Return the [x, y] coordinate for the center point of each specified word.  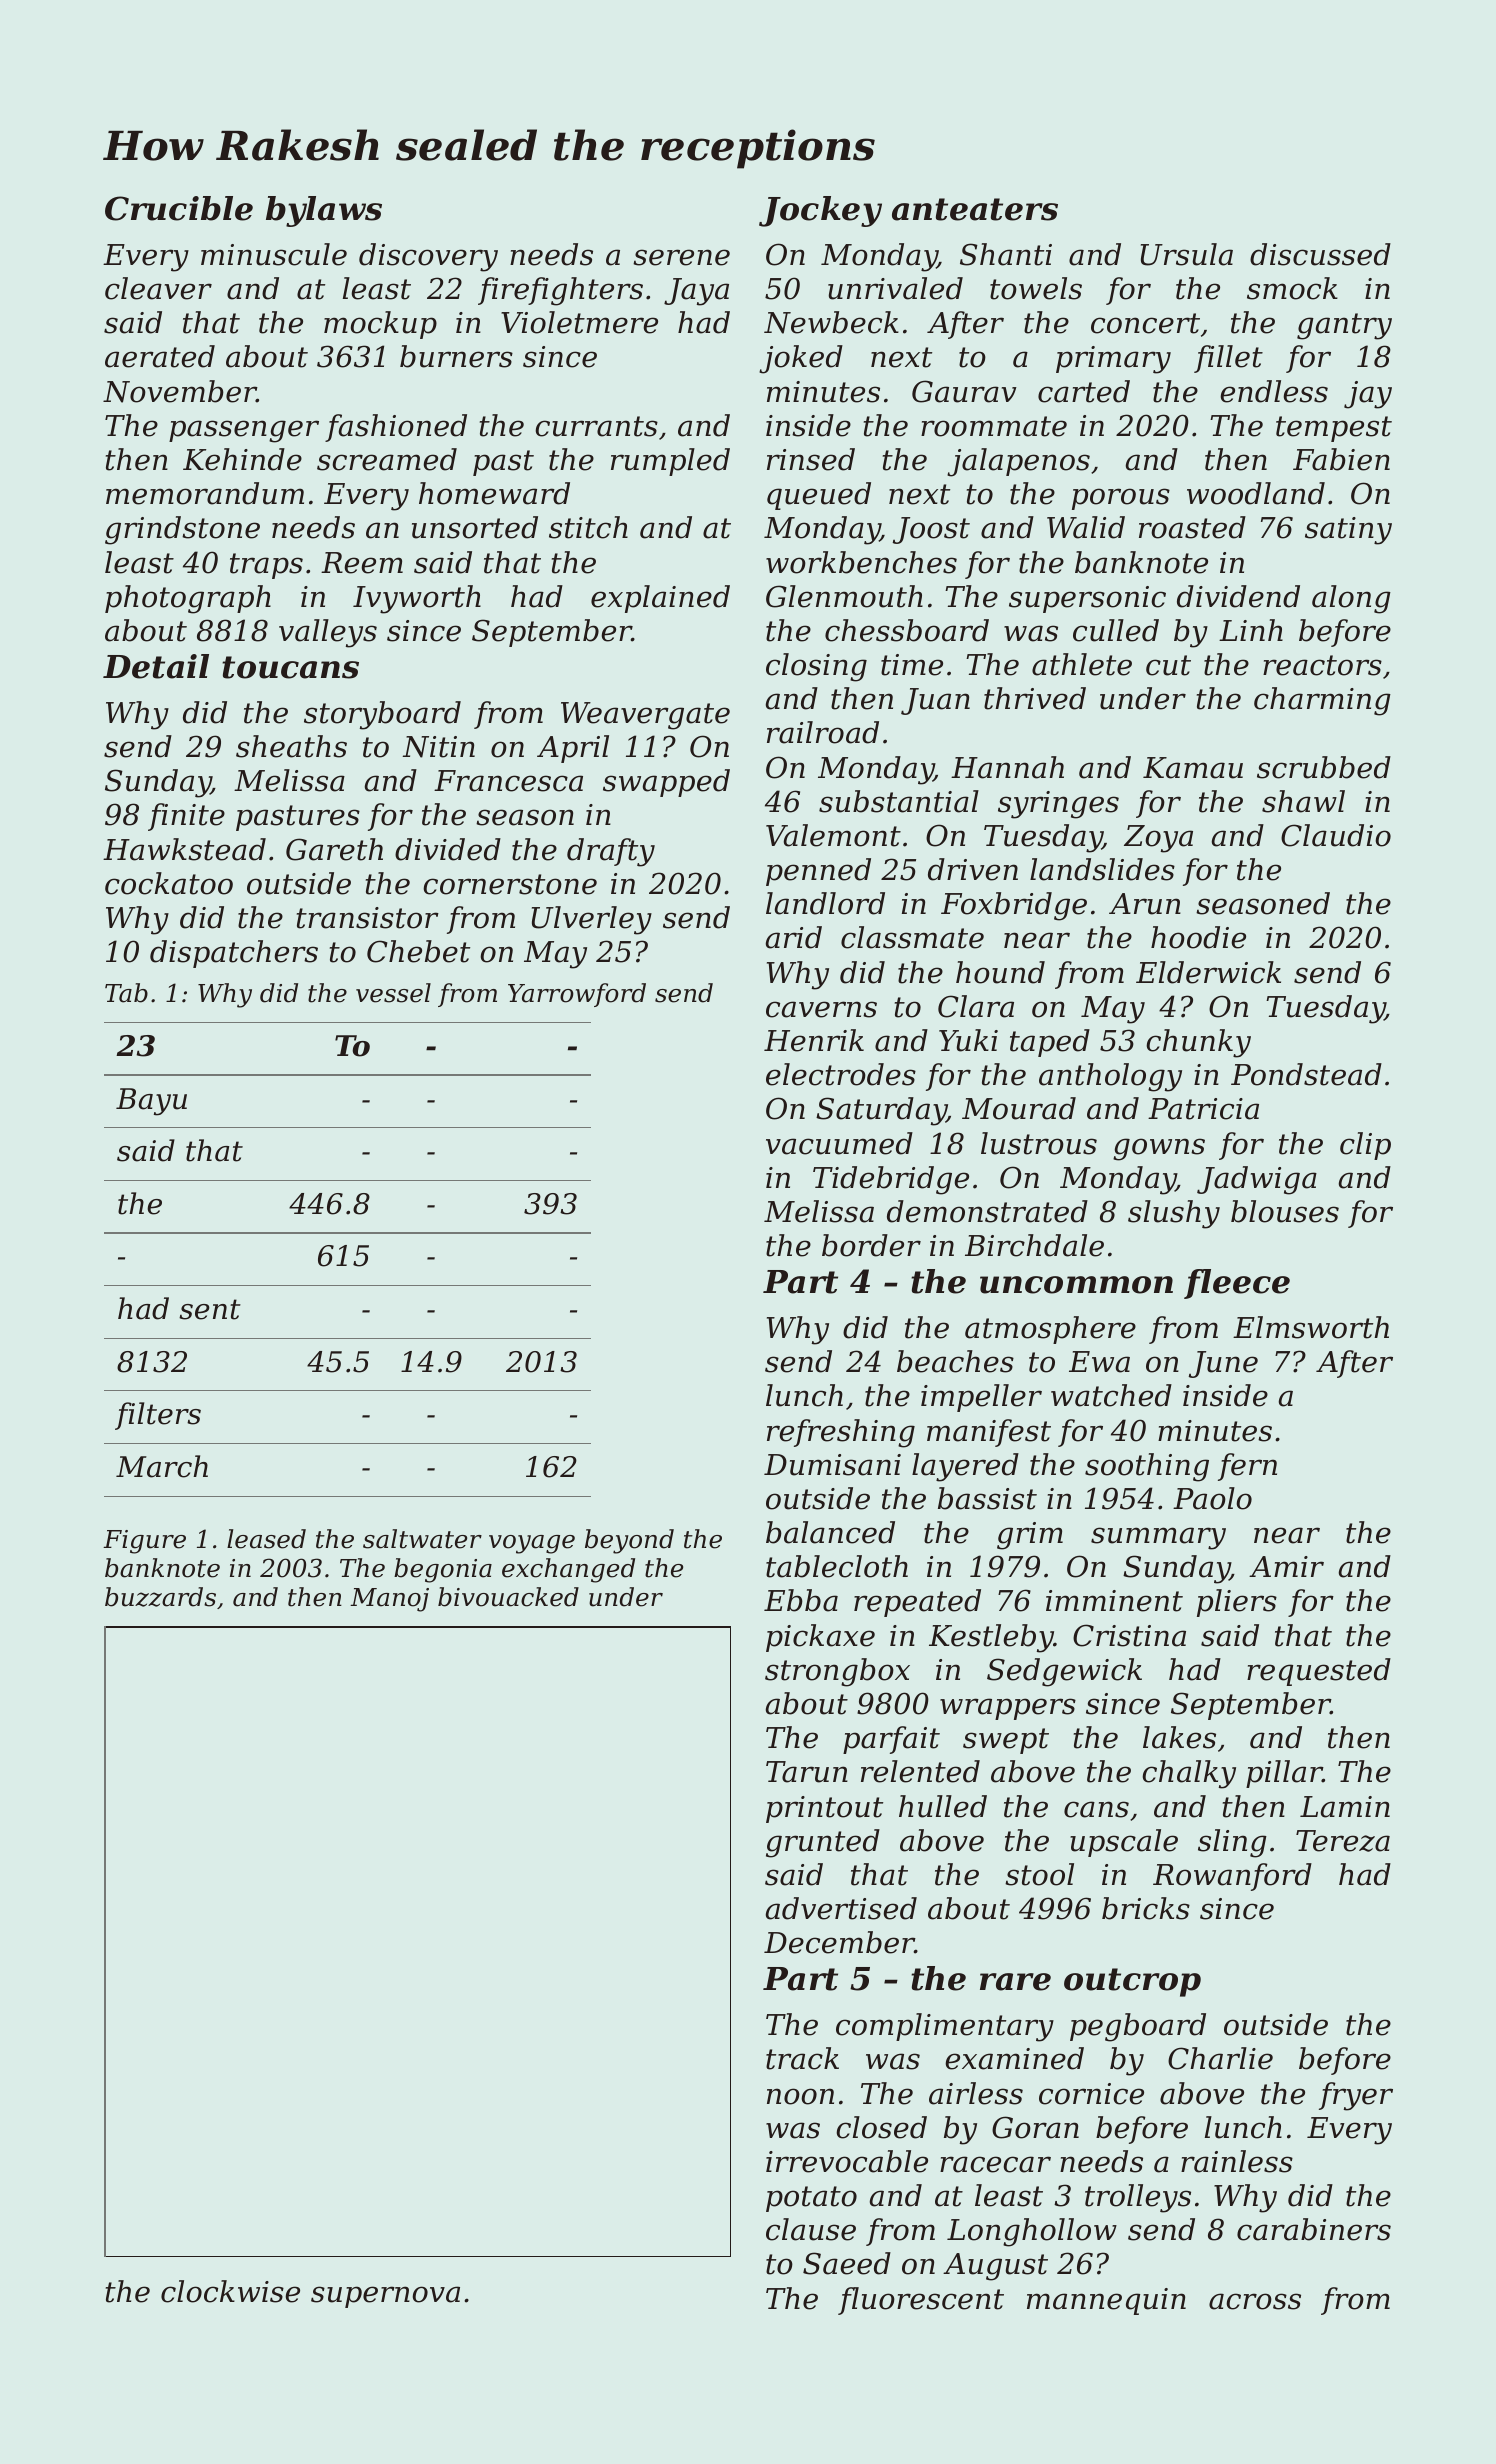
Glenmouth [844, 596]
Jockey [820, 211]
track [802, 2058]
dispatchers [234, 954]
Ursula [1187, 254]
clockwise [230, 2291]
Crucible [179, 208]
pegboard [1138, 2027]
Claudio [1336, 835]
